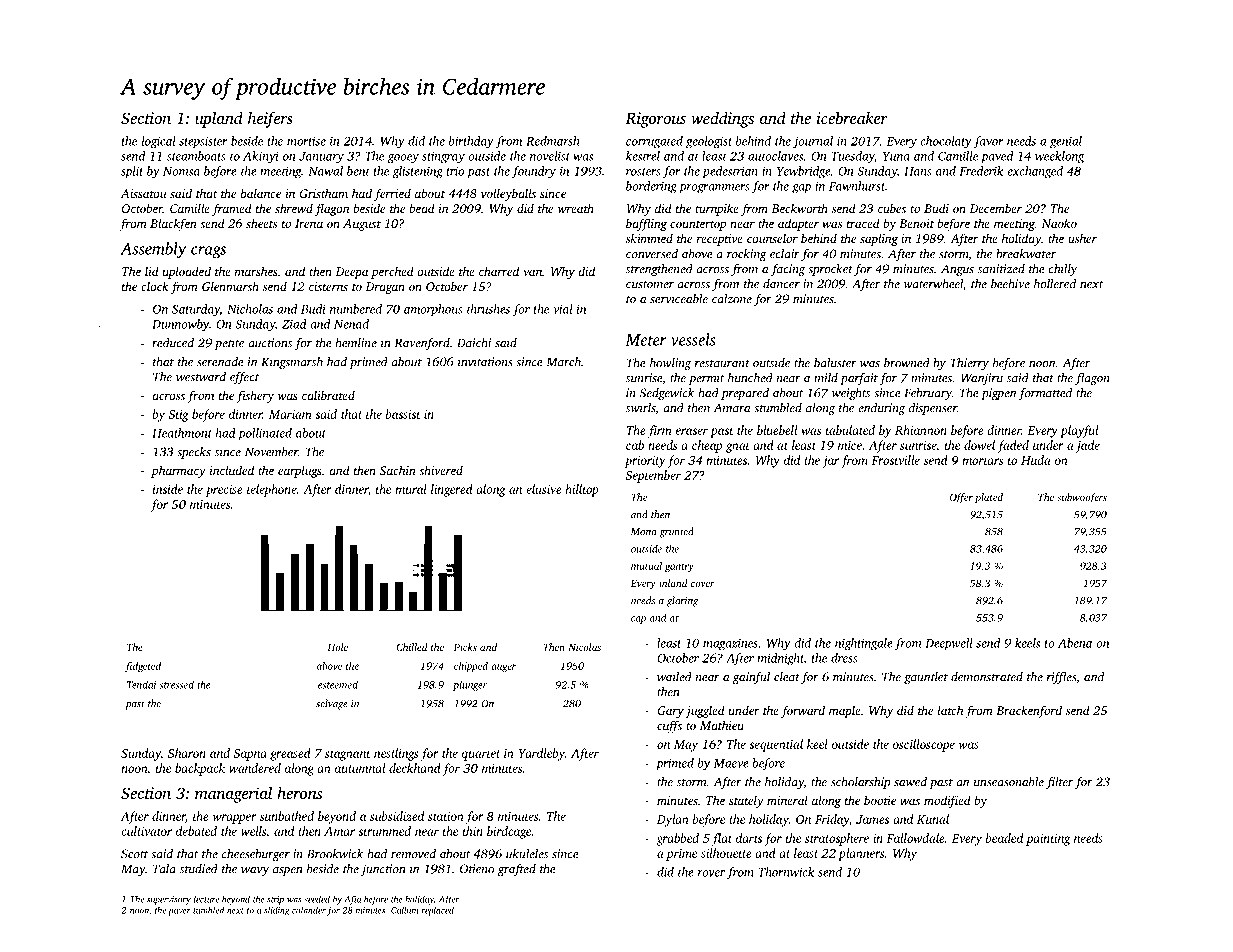  I want to click on Thornwick, so click(786, 872).
